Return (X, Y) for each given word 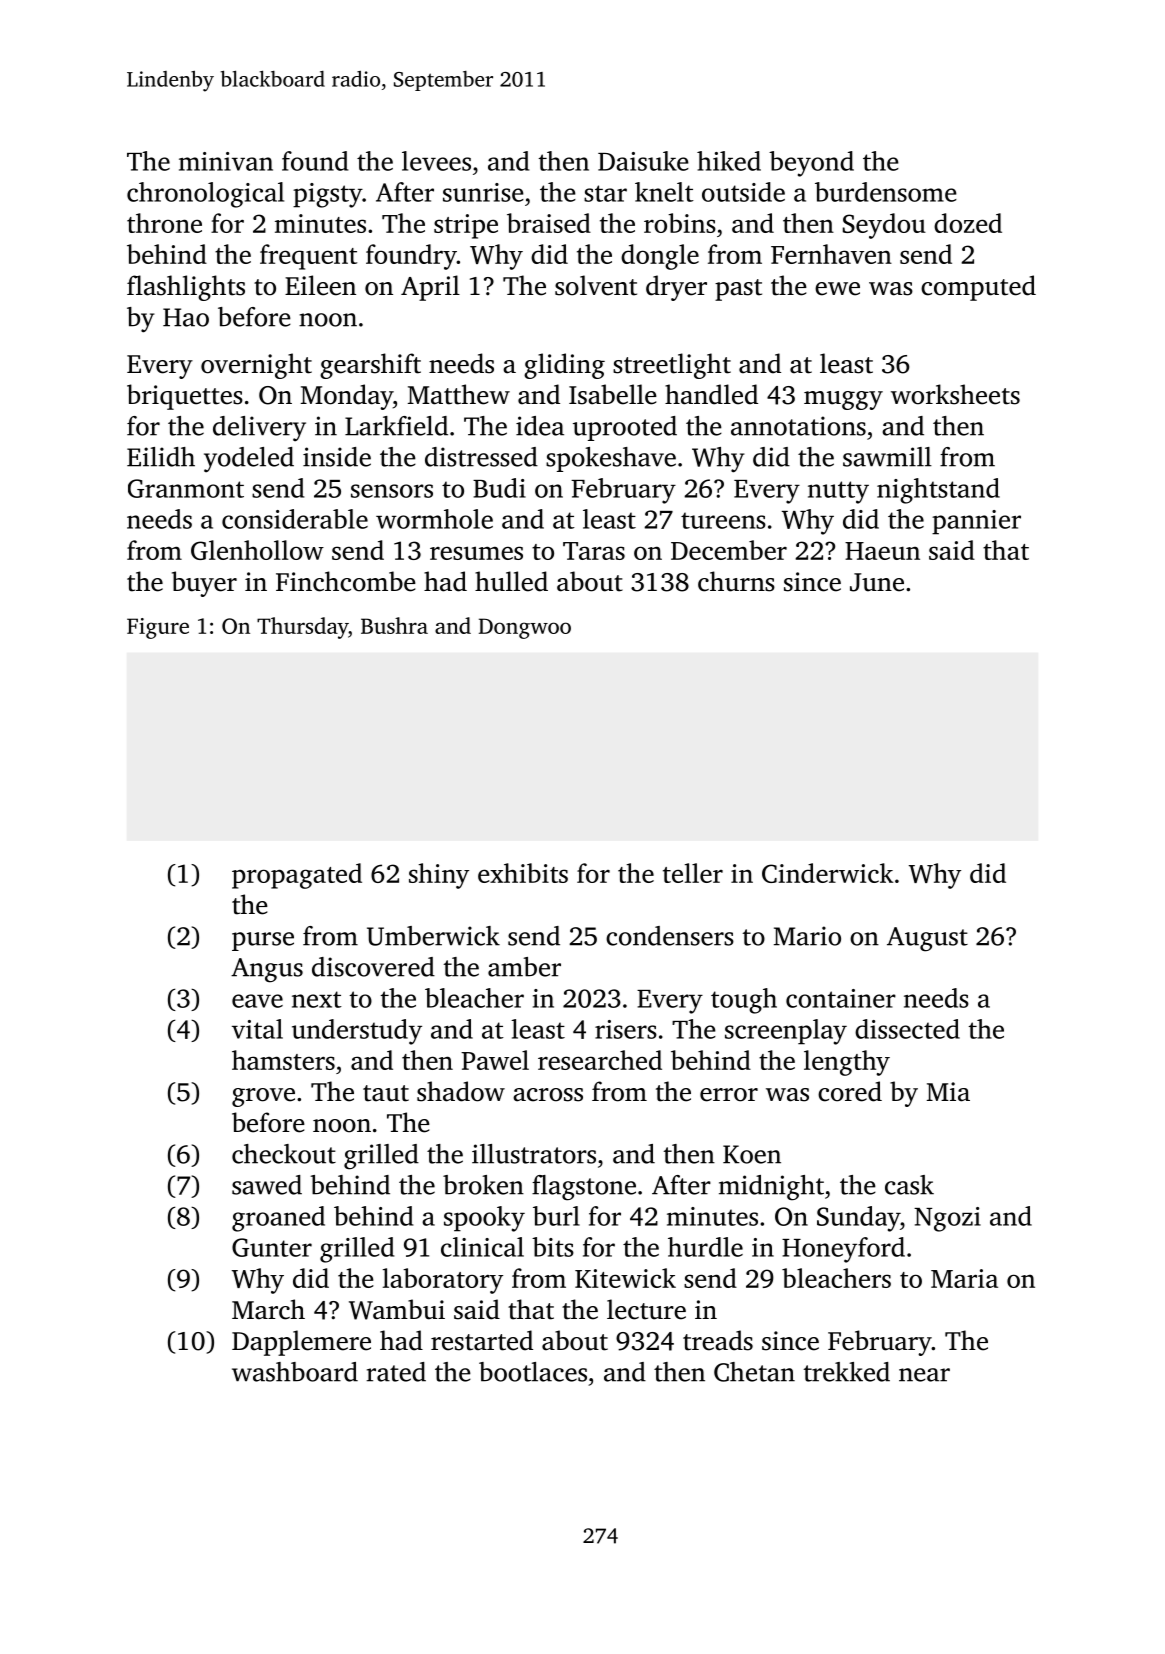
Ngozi (947, 1219)
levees (436, 161)
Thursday (302, 628)
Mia (948, 1092)
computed (978, 288)
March (268, 1309)
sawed (267, 1185)
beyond (811, 164)
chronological (205, 195)
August (927, 939)
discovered (373, 967)
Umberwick (433, 936)
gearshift (370, 366)
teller (693, 873)
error (729, 1095)
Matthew (459, 394)
